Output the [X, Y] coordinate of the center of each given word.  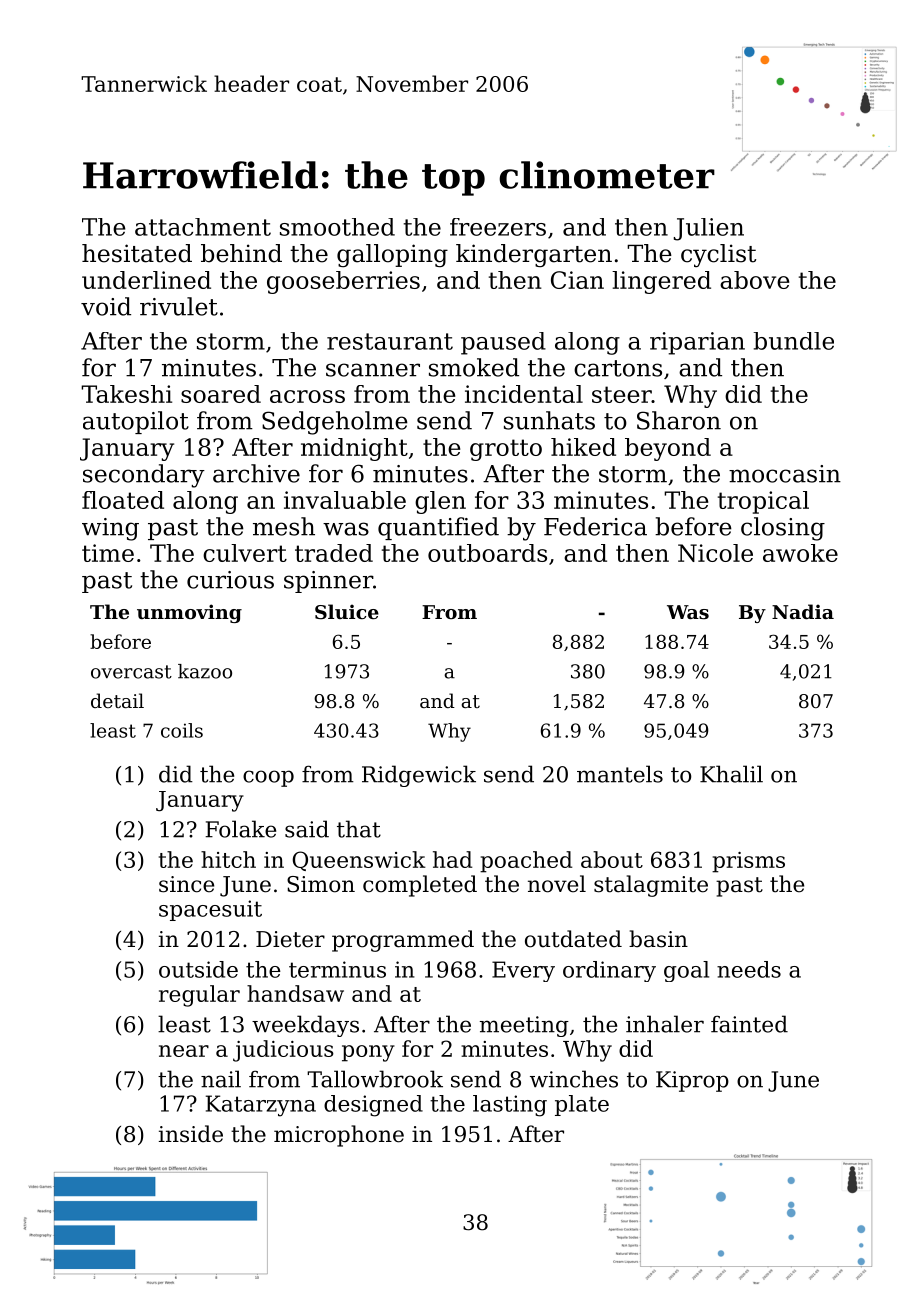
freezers [498, 227]
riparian [697, 343]
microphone [339, 1136]
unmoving [189, 613]
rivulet [179, 306]
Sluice [347, 611]
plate [582, 1105]
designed [373, 1106]
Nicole [715, 553]
